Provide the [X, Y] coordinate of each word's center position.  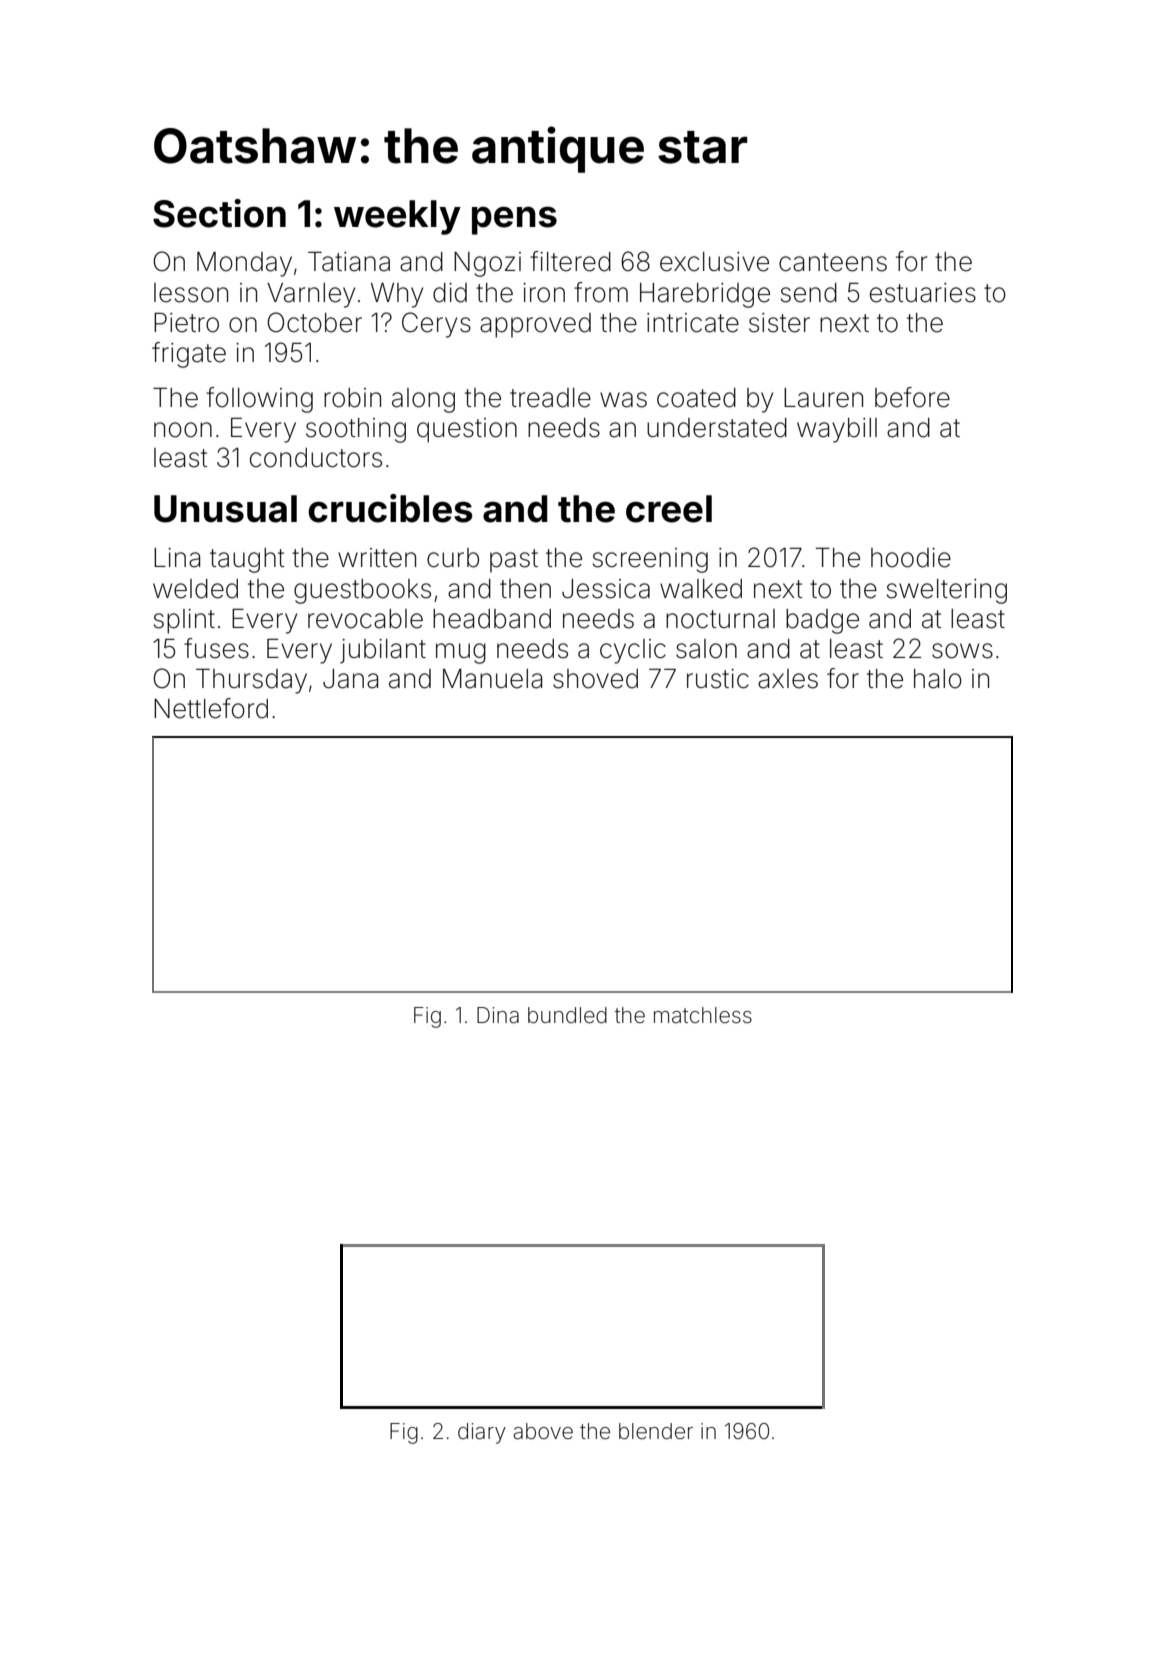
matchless [703, 1015]
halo [938, 679]
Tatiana [349, 262]
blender [656, 1431]
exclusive [714, 262]
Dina [498, 1015]
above [543, 1431]
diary [482, 1433]
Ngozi [487, 264]
